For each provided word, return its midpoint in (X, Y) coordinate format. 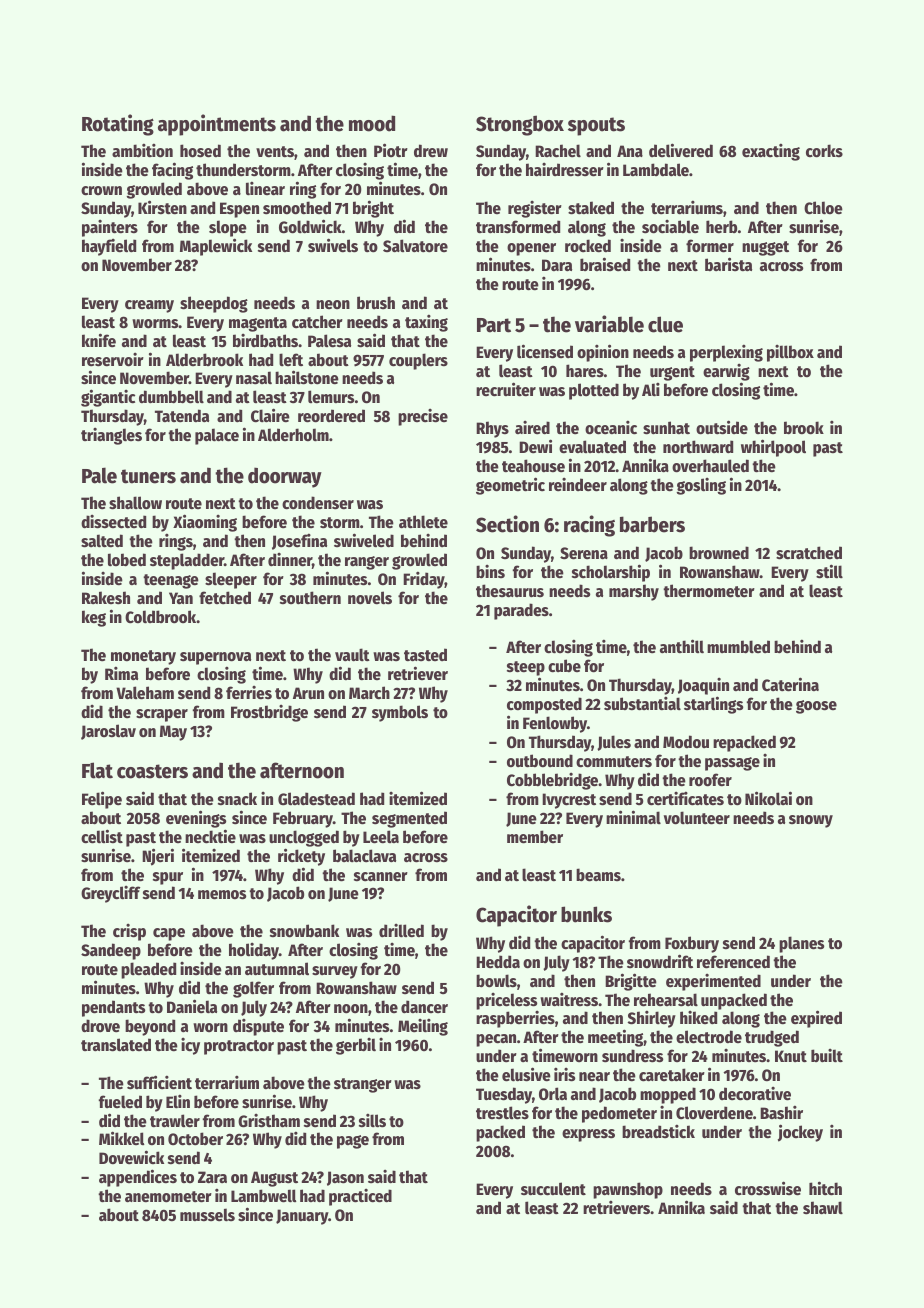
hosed (200, 151)
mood (372, 123)
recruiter (506, 389)
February (303, 819)
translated (116, 1045)
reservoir (113, 359)
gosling (701, 486)
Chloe (823, 208)
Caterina (790, 684)
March (369, 693)
